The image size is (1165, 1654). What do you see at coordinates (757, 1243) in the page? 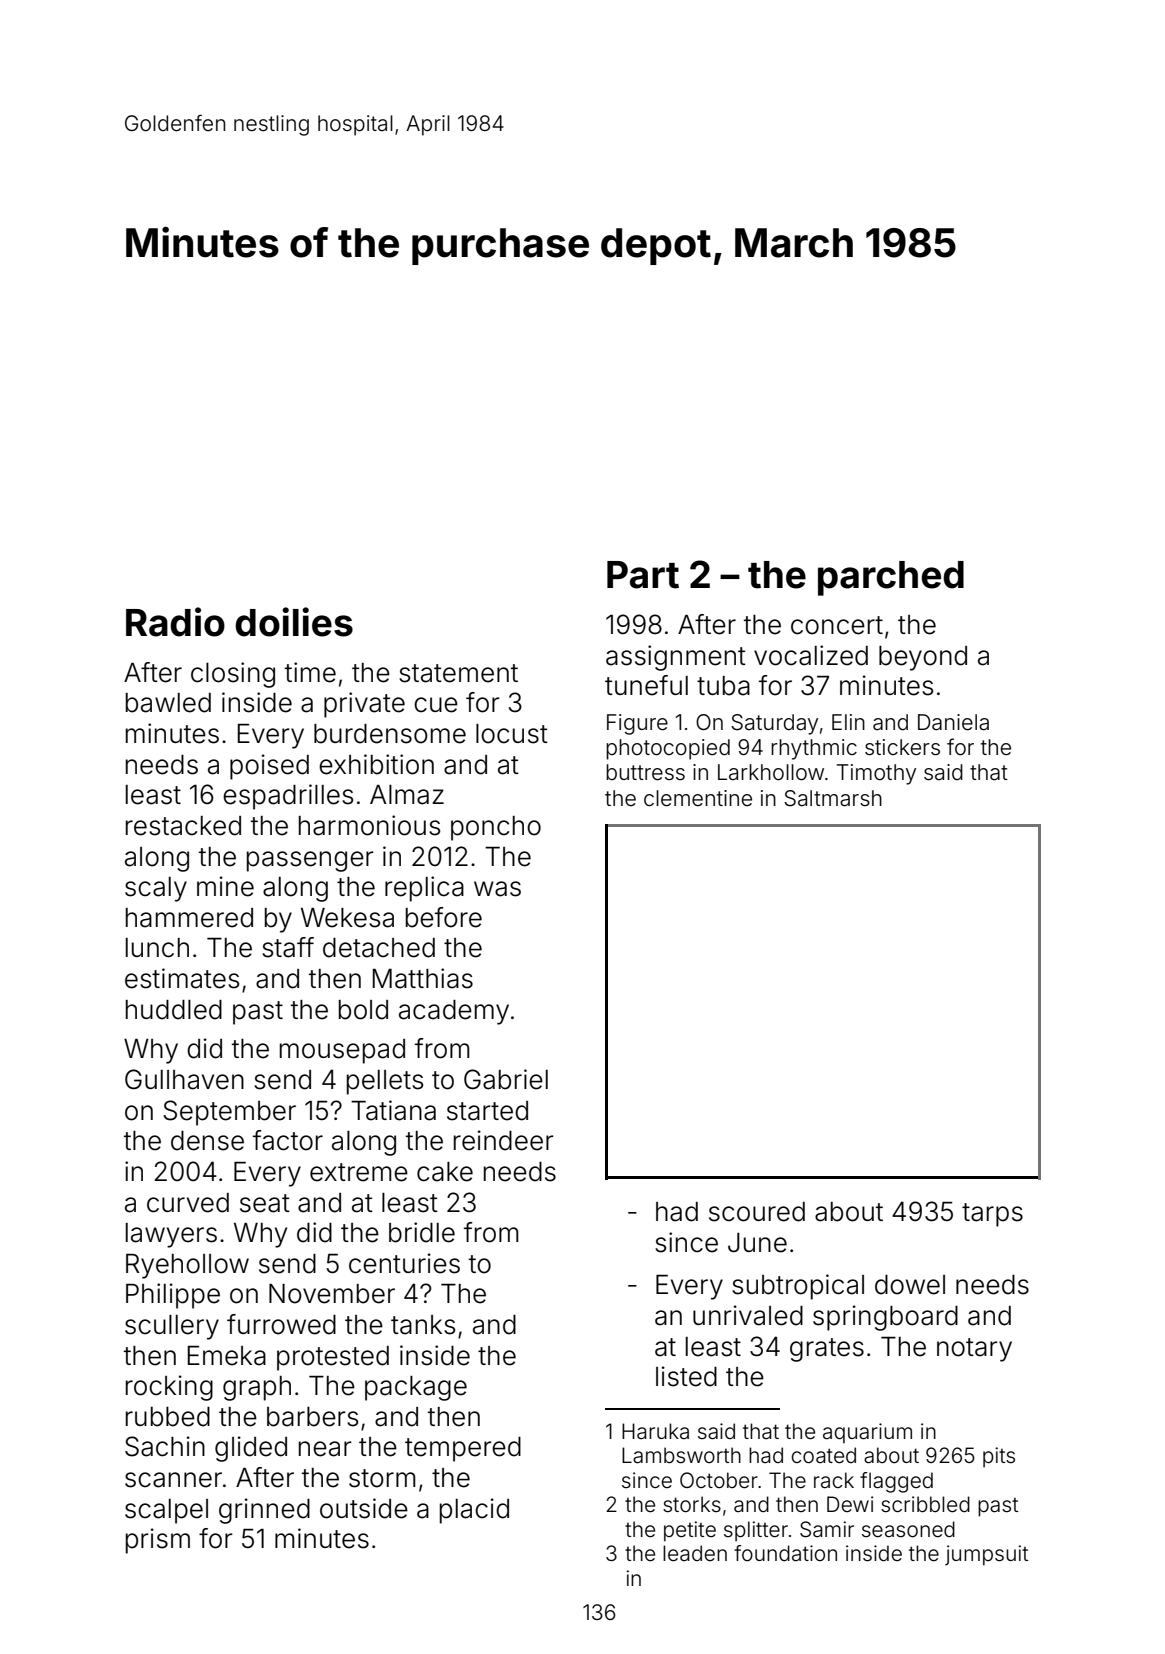
I see `June` at bounding box center [757, 1243].
